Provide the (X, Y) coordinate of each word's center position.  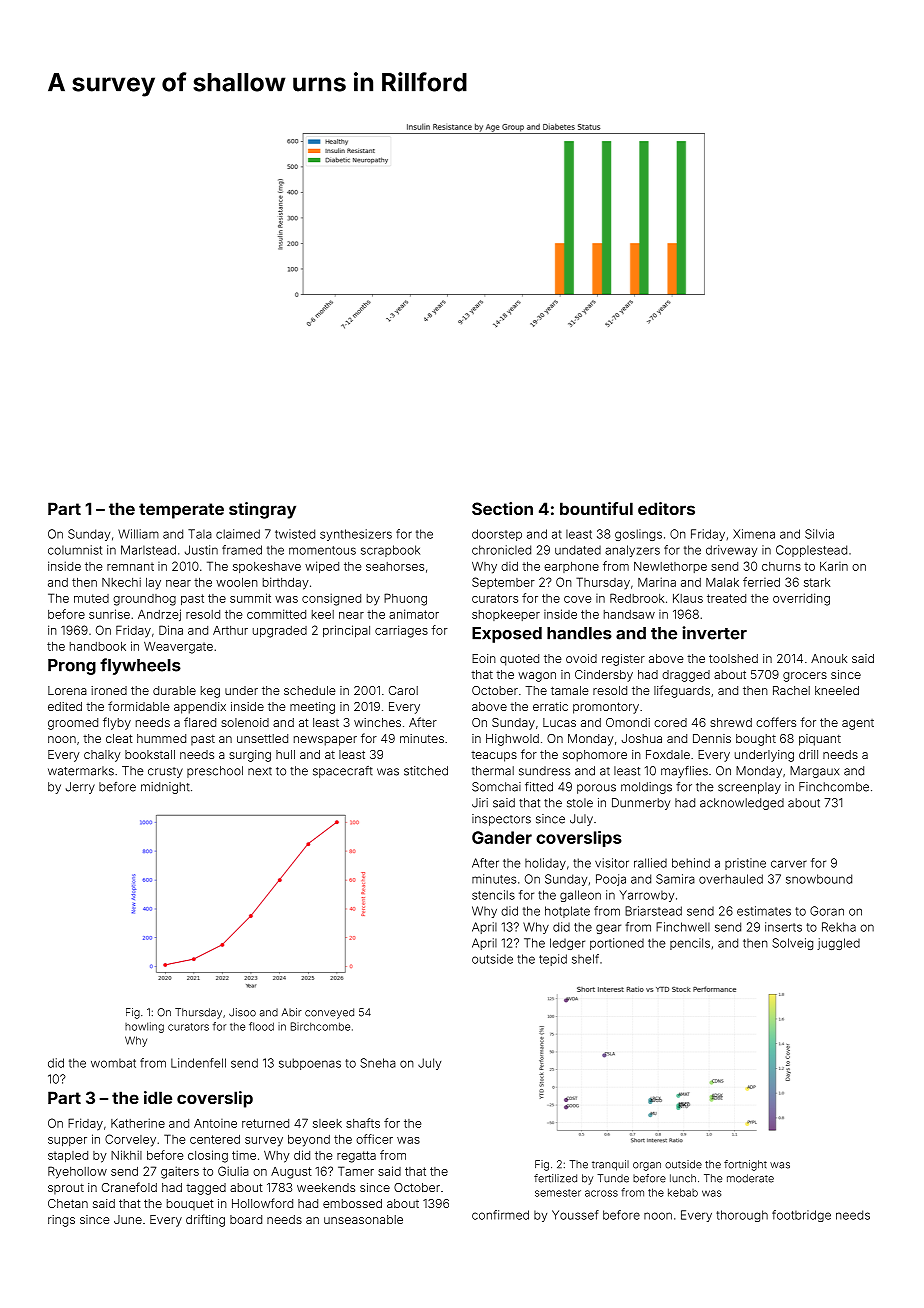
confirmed (500, 1215)
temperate (181, 511)
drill (808, 754)
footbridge (801, 1216)
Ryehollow (77, 1172)
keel (323, 614)
